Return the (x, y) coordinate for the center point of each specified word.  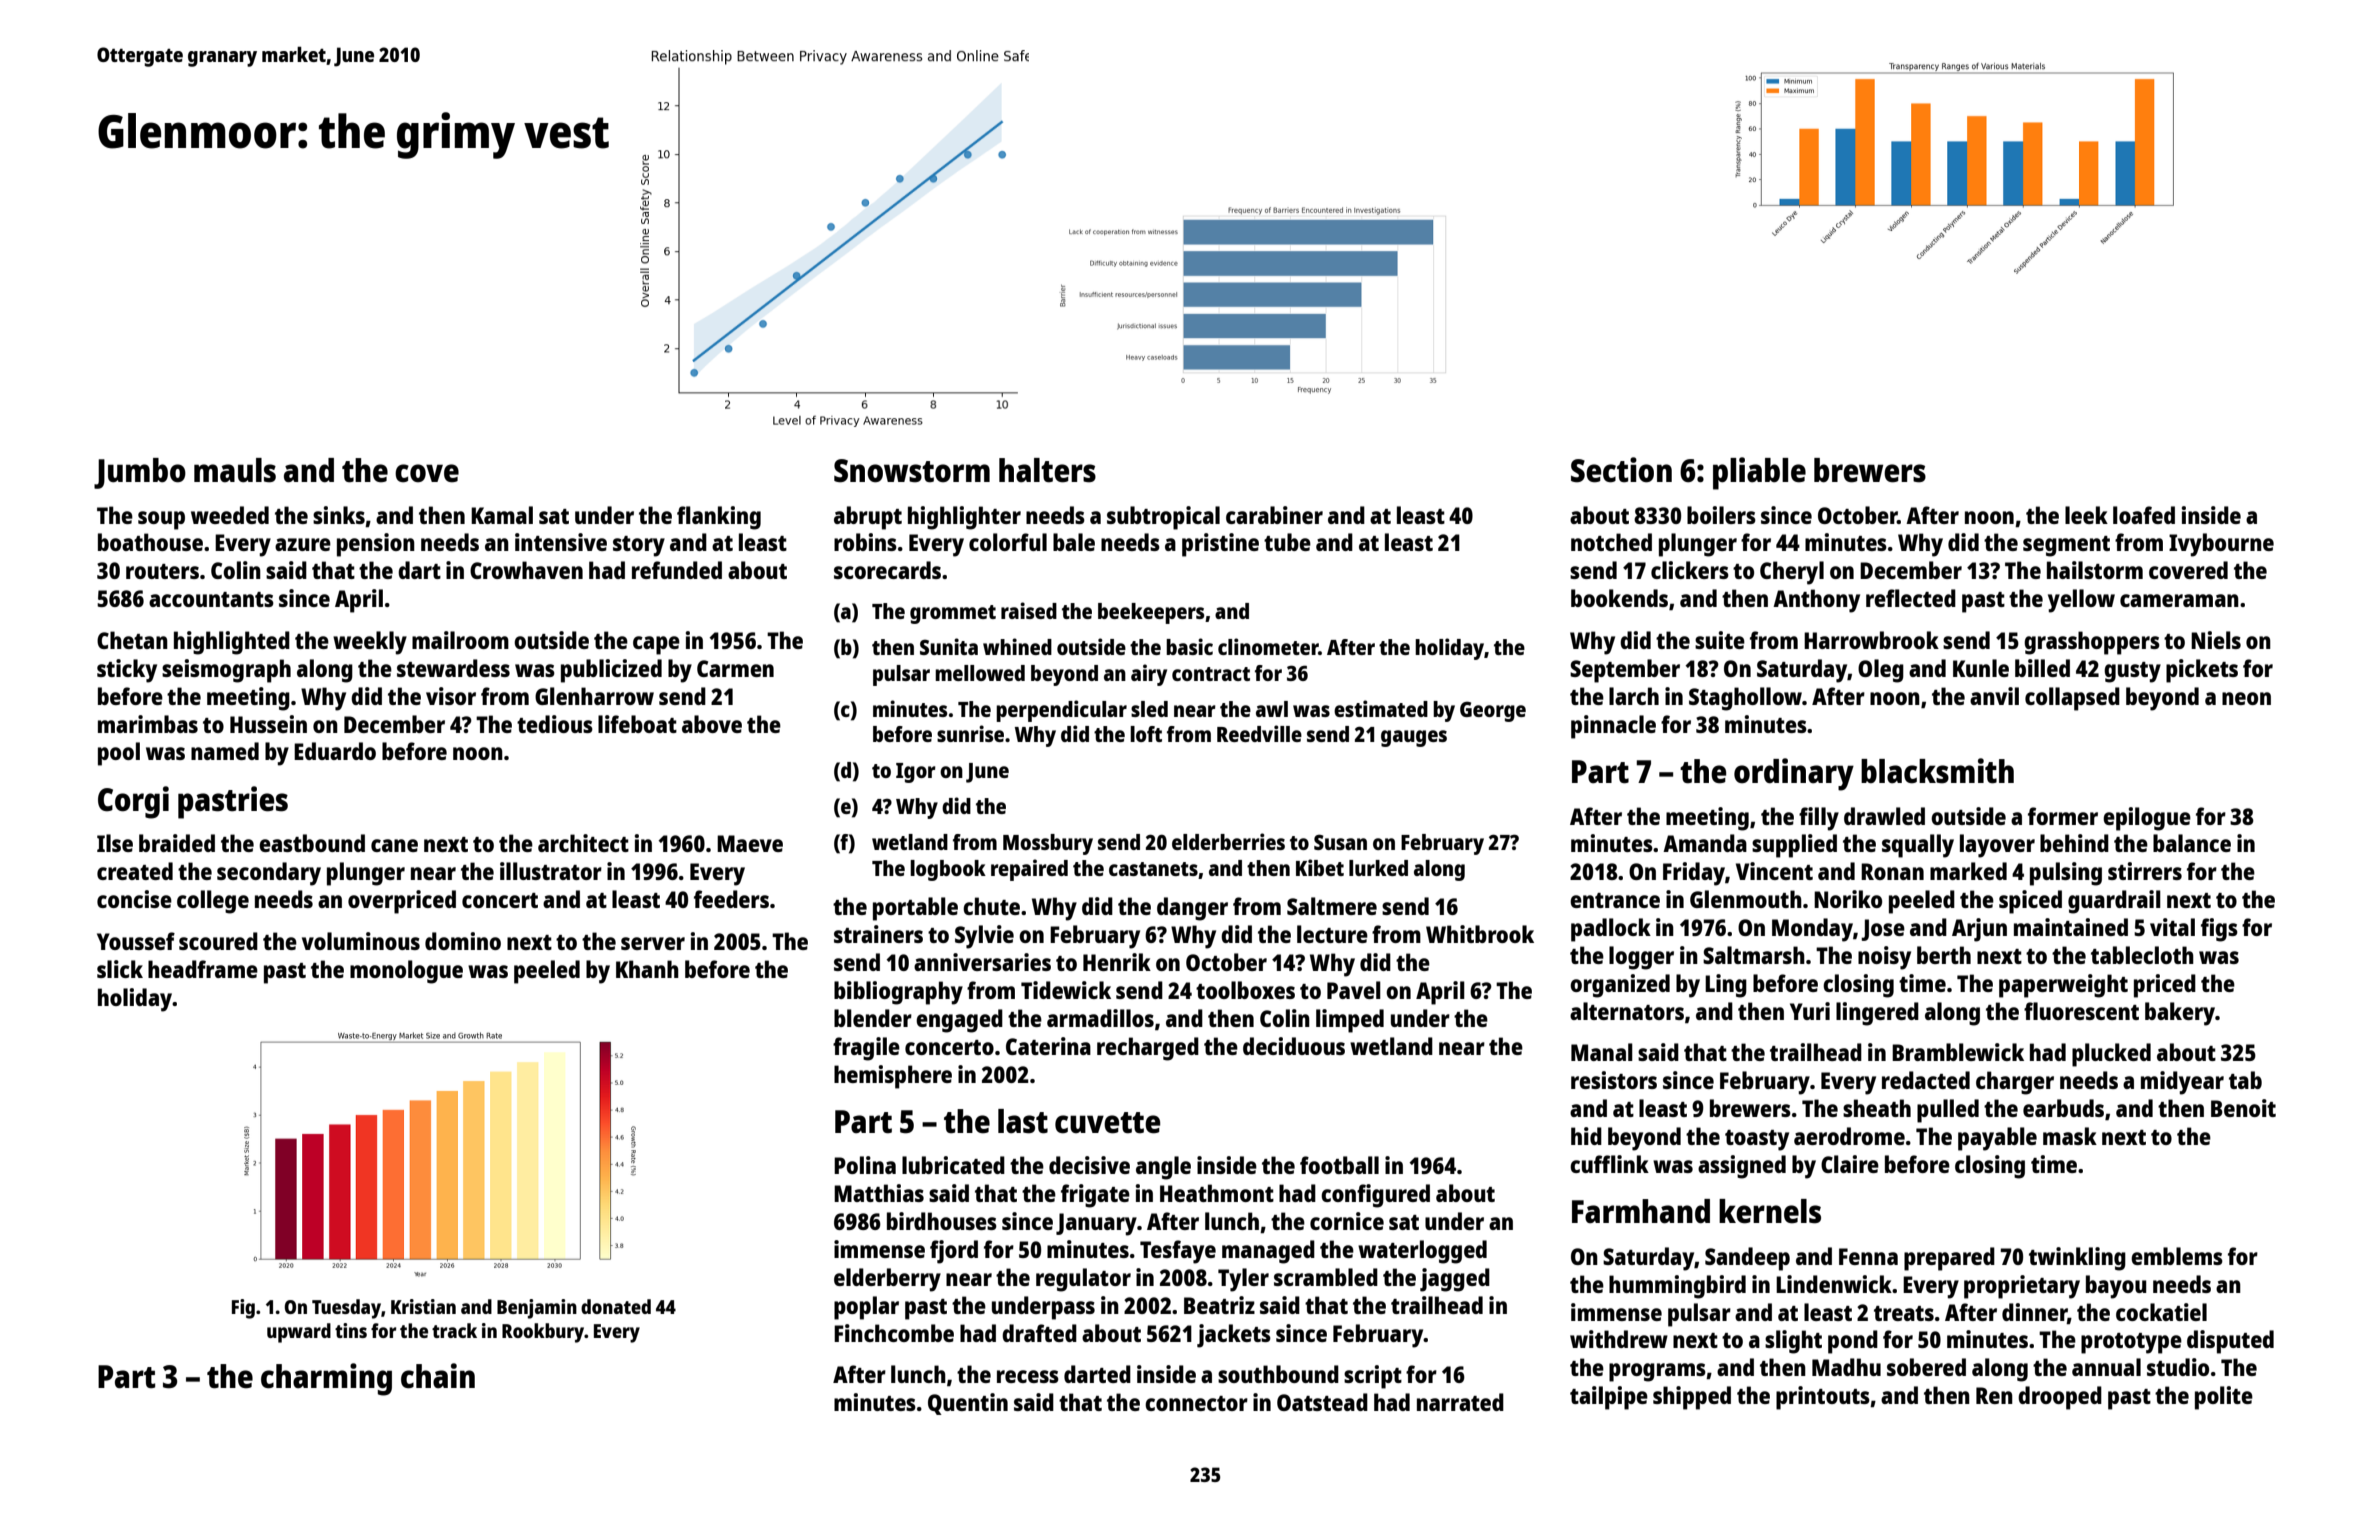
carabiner (1274, 515)
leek (2086, 515)
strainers (878, 934)
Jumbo (140, 473)
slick (120, 969)
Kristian (423, 1306)
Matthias (879, 1193)
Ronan (1892, 871)
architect (583, 843)
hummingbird (1677, 1287)
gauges (1414, 738)
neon (2246, 698)
